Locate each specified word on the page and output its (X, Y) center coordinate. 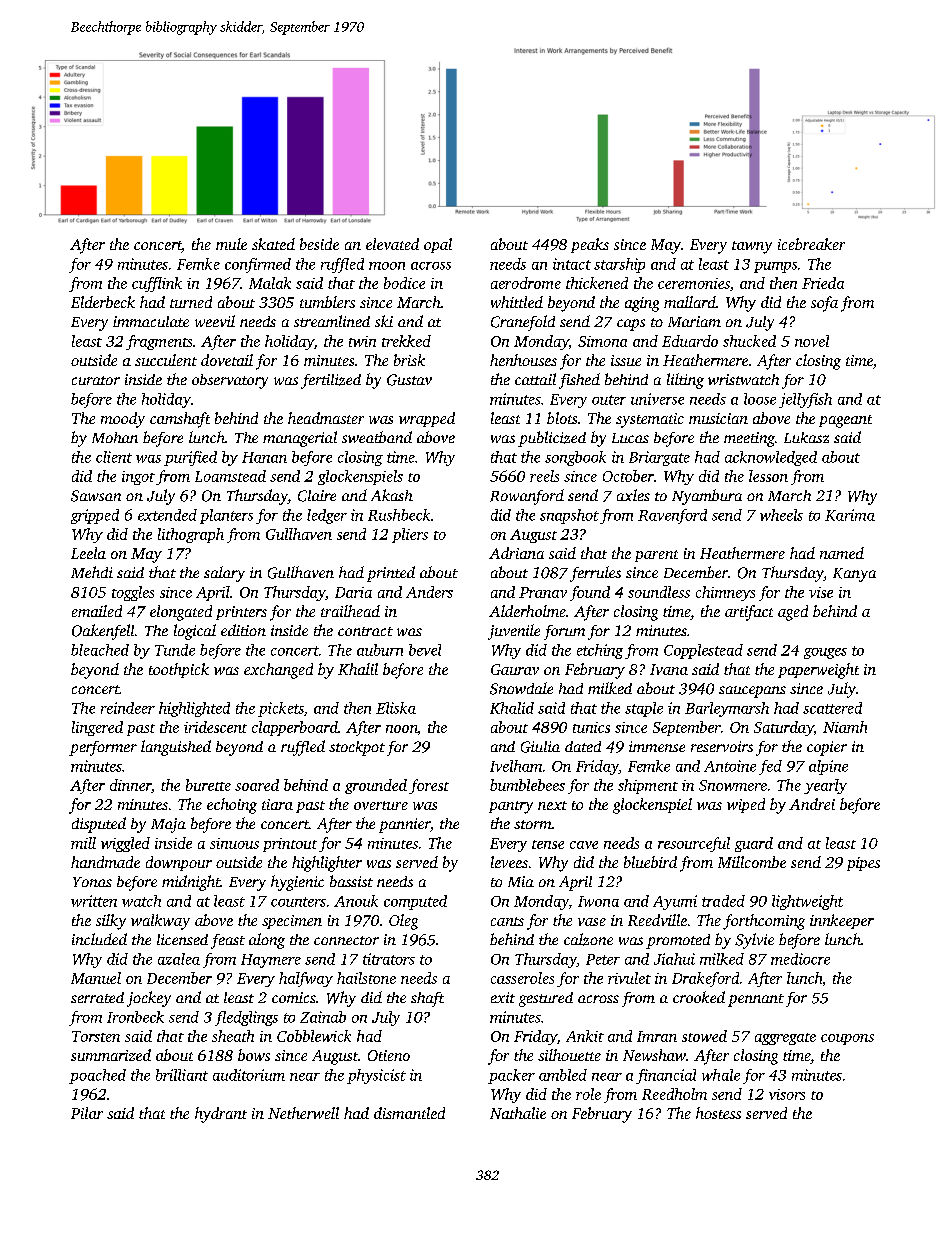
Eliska (396, 708)
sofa (824, 304)
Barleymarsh (727, 709)
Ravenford (672, 516)
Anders (429, 592)
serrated (97, 997)
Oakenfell (103, 632)
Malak (270, 283)
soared (257, 785)
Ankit (585, 1036)
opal (438, 245)
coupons (847, 1039)
